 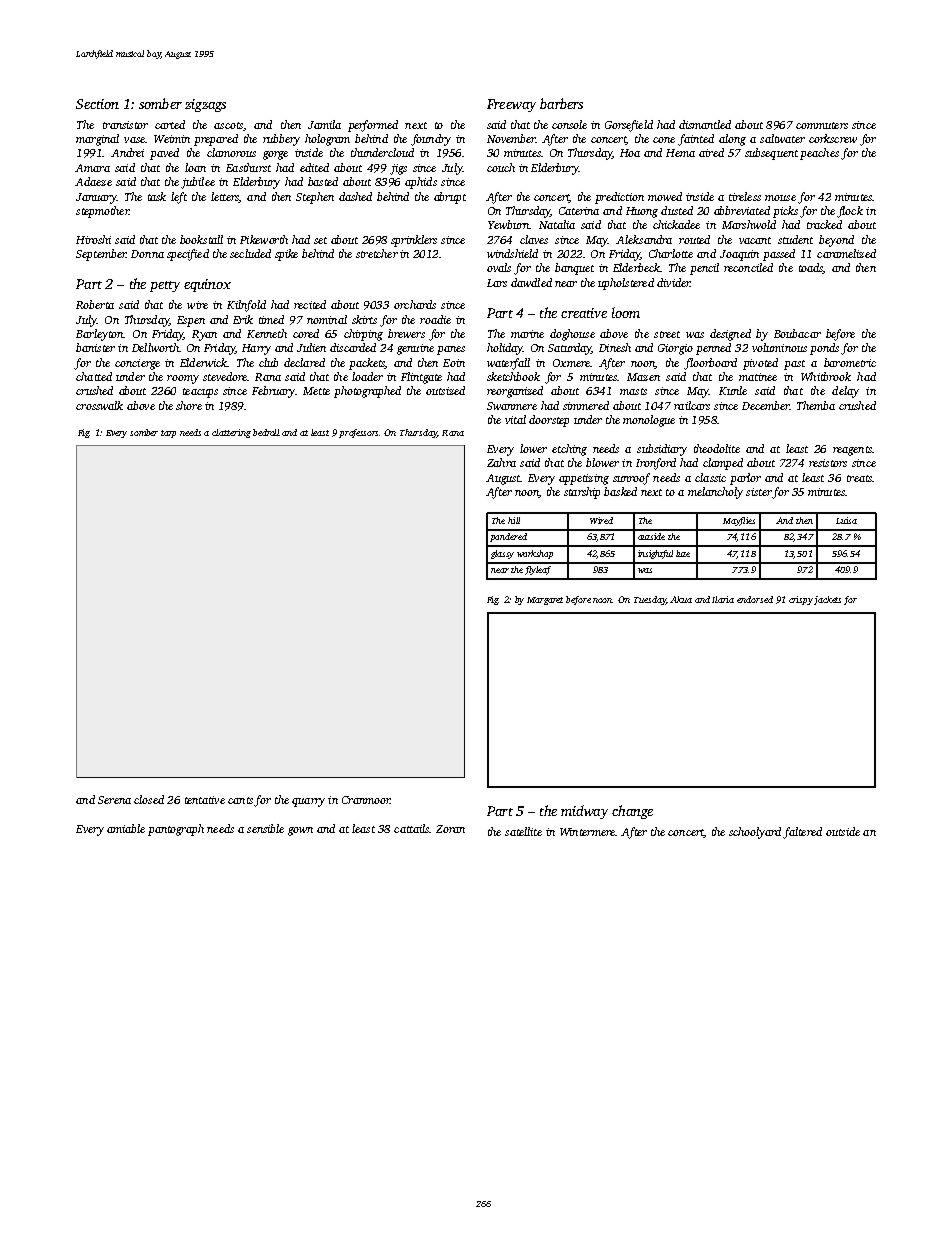 What do you see at coordinates (523, 831) in the image?
I see `satellite` at bounding box center [523, 831].
